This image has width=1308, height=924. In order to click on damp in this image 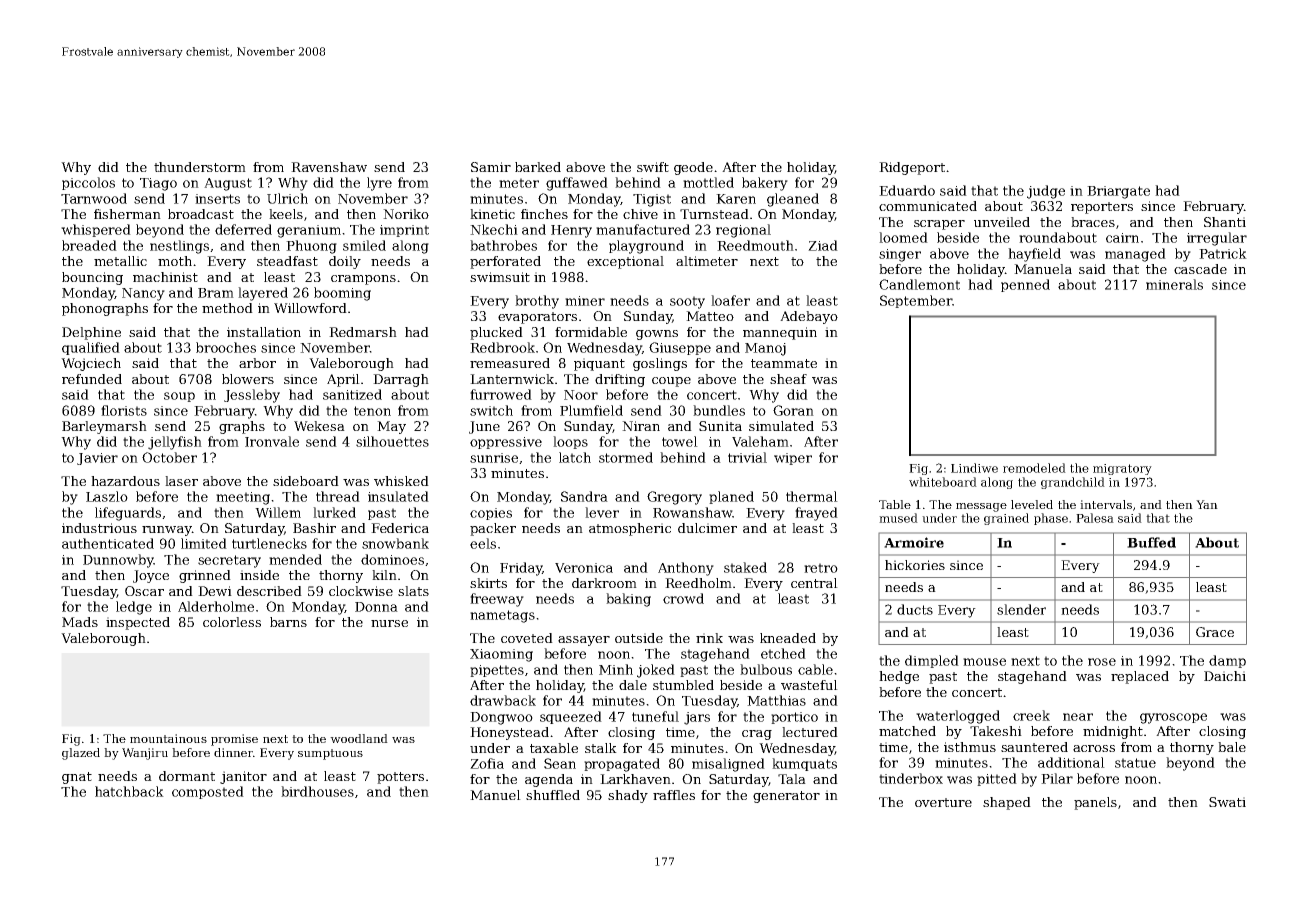, I will do `click(1227, 661)`.
